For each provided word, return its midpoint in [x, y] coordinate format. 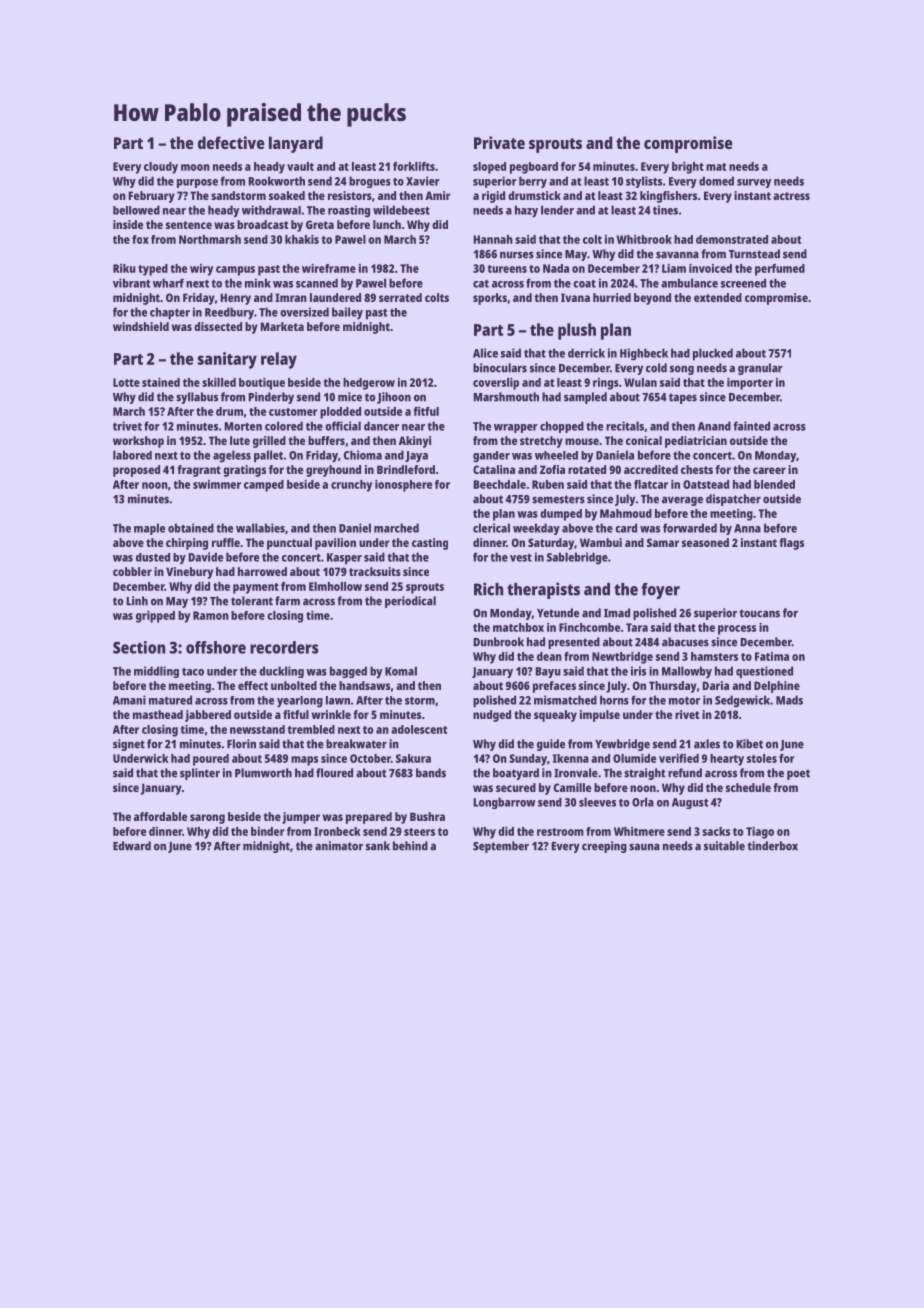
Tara [637, 627]
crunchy [351, 486]
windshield [141, 326]
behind [410, 846]
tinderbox [773, 846]
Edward [132, 846]
